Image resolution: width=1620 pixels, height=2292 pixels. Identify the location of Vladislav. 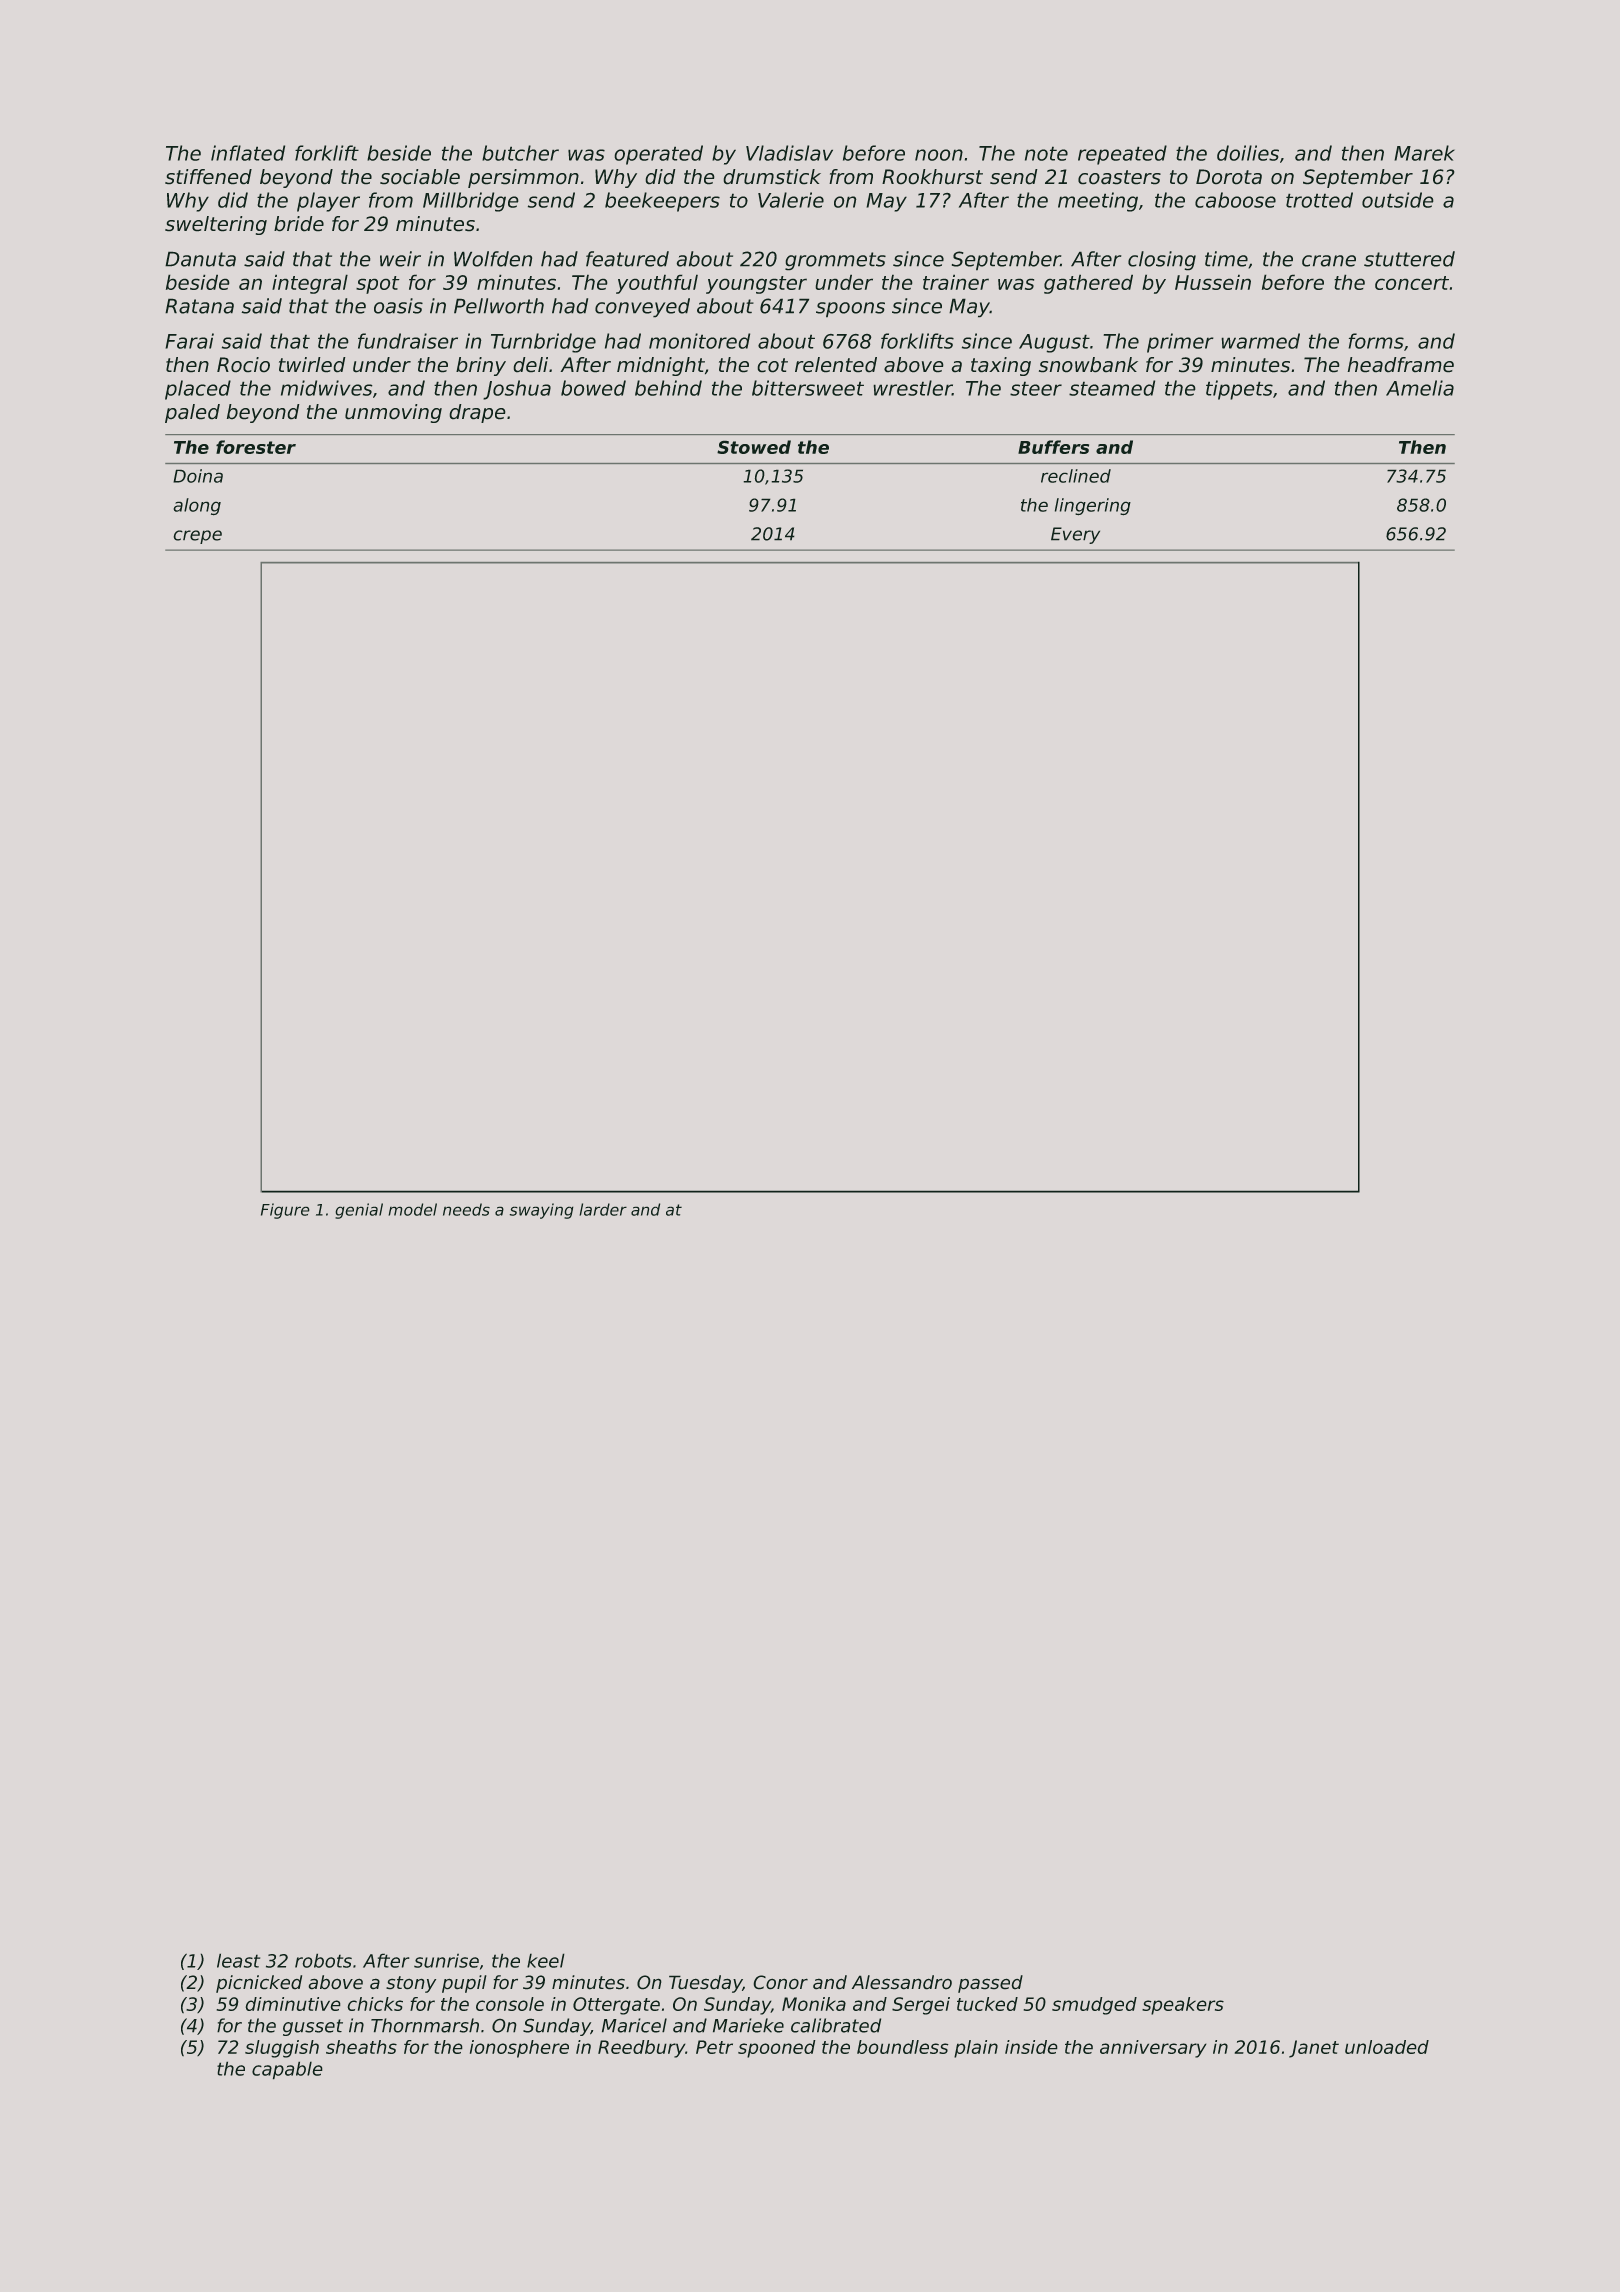
(789, 153).
